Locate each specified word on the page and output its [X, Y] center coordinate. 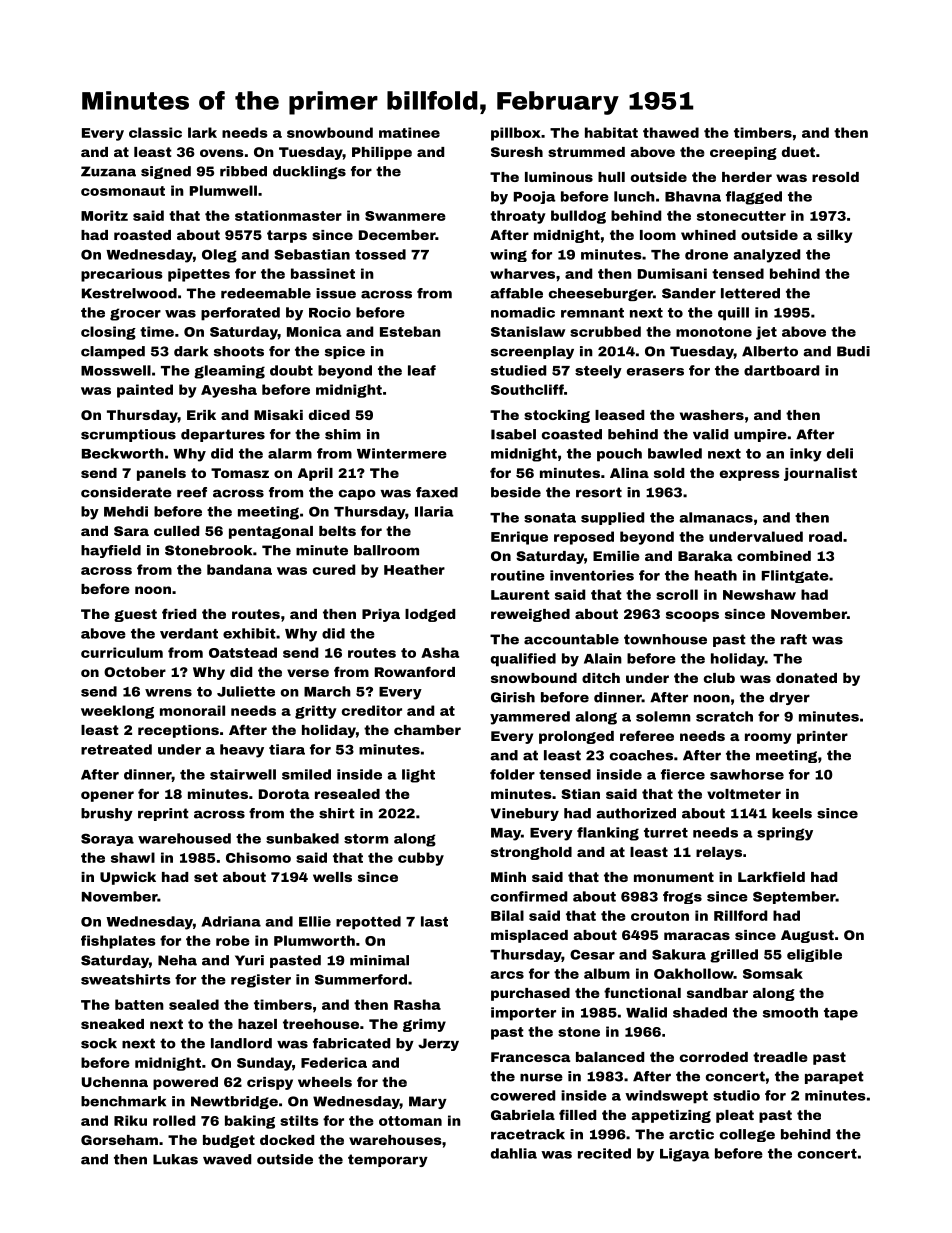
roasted [142, 235]
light [418, 776]
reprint [163, 814]
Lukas [175, 1159]
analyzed [766, 256]
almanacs [716, 517]
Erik [201, 415]
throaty [518, 217]
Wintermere [402, 453]
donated [806, 678]
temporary [388, 1160]
